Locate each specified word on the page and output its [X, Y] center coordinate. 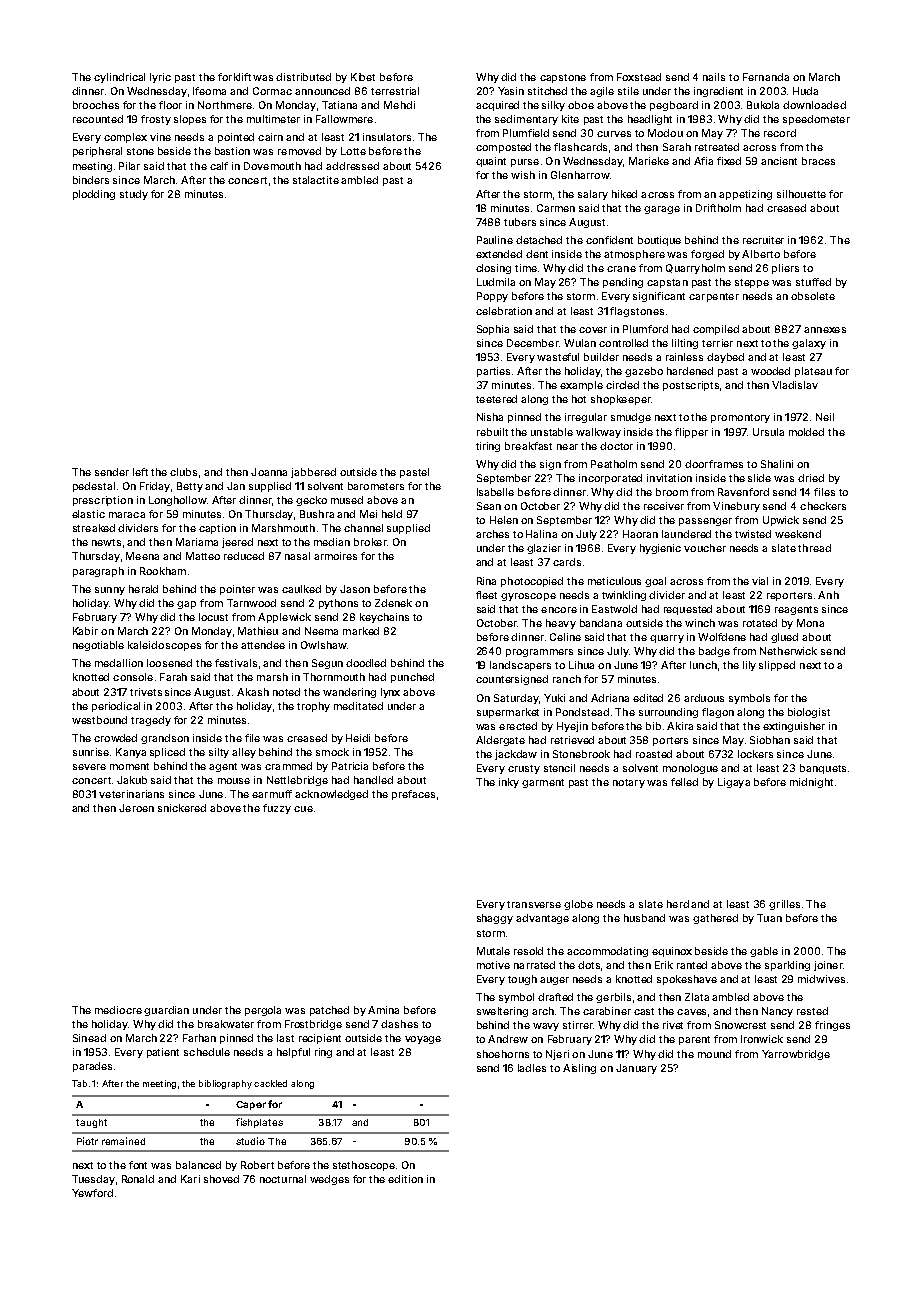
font [138, 1165]
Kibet [363, 77]
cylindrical [119, 78]
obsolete [813, 296]
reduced [244, 556]
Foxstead [639, 77]
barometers [376, 486]
